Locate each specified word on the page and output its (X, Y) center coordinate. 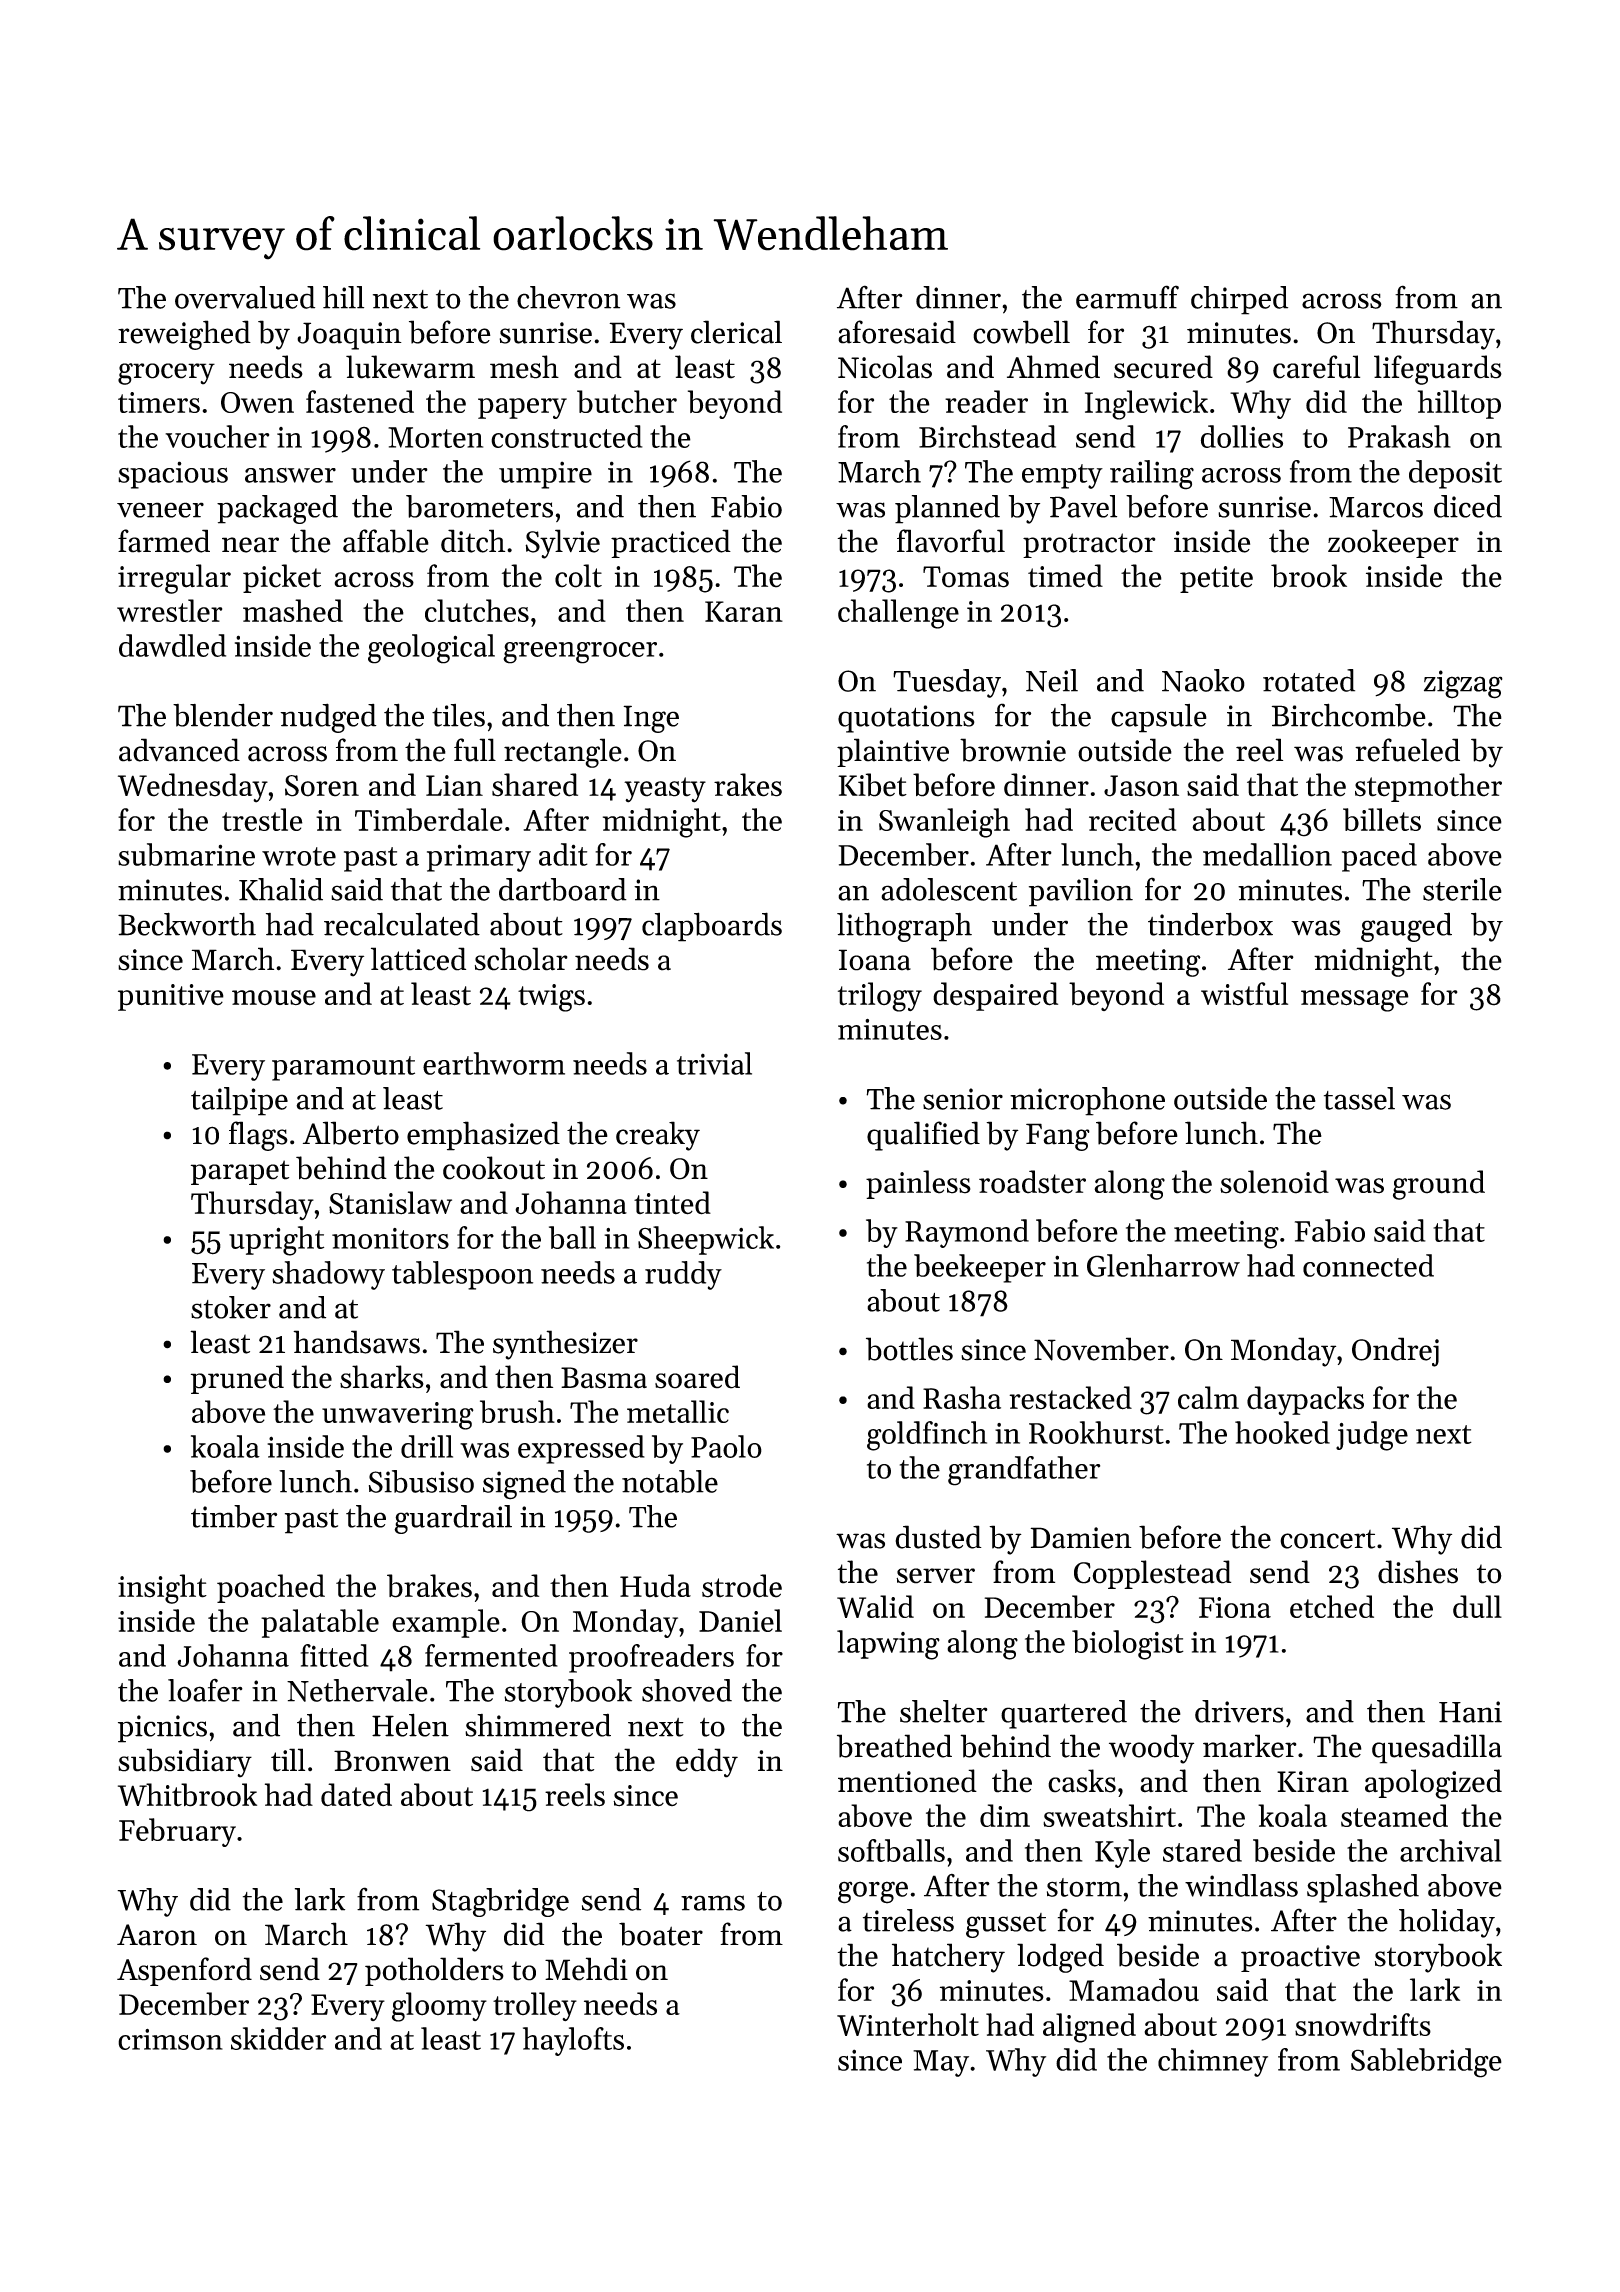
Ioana (875, 960)
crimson (170, 2039)
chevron (568, 297)
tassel (1359, 1098)
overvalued (245, 297)
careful (1316, 367)
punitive (171, 997)
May (941, 2063)
